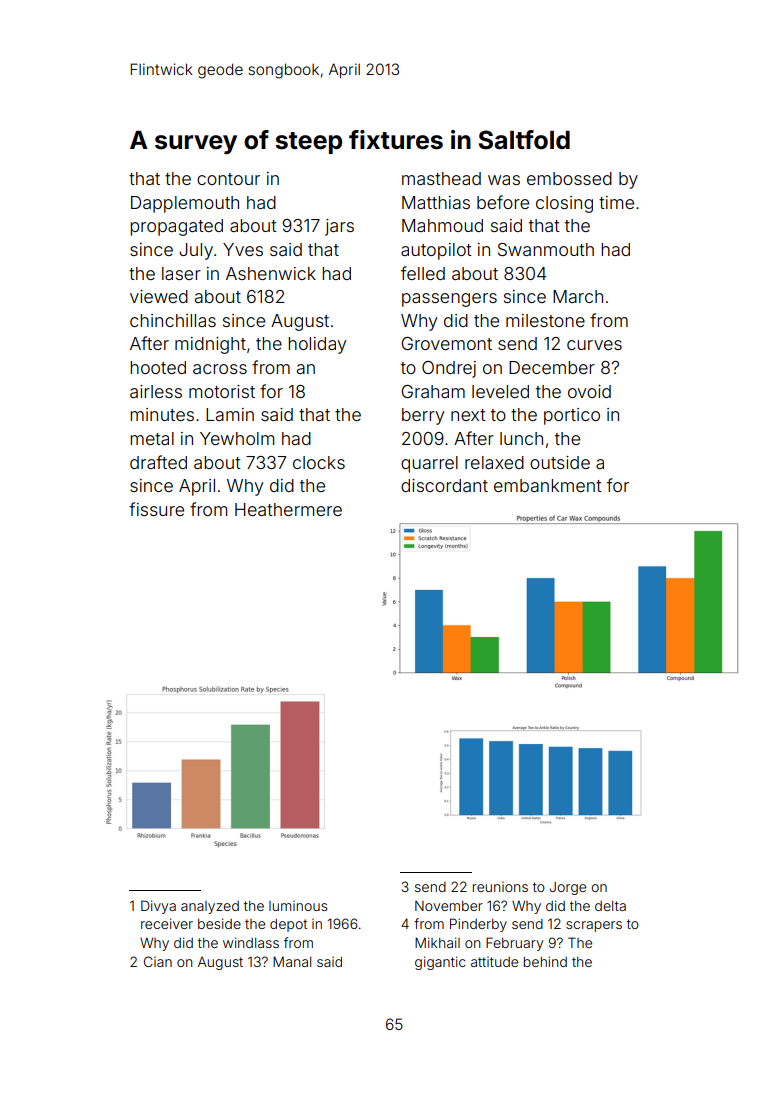  Describe the element at coordinates (298, 906) in the page. I see `luminous` at that location.
